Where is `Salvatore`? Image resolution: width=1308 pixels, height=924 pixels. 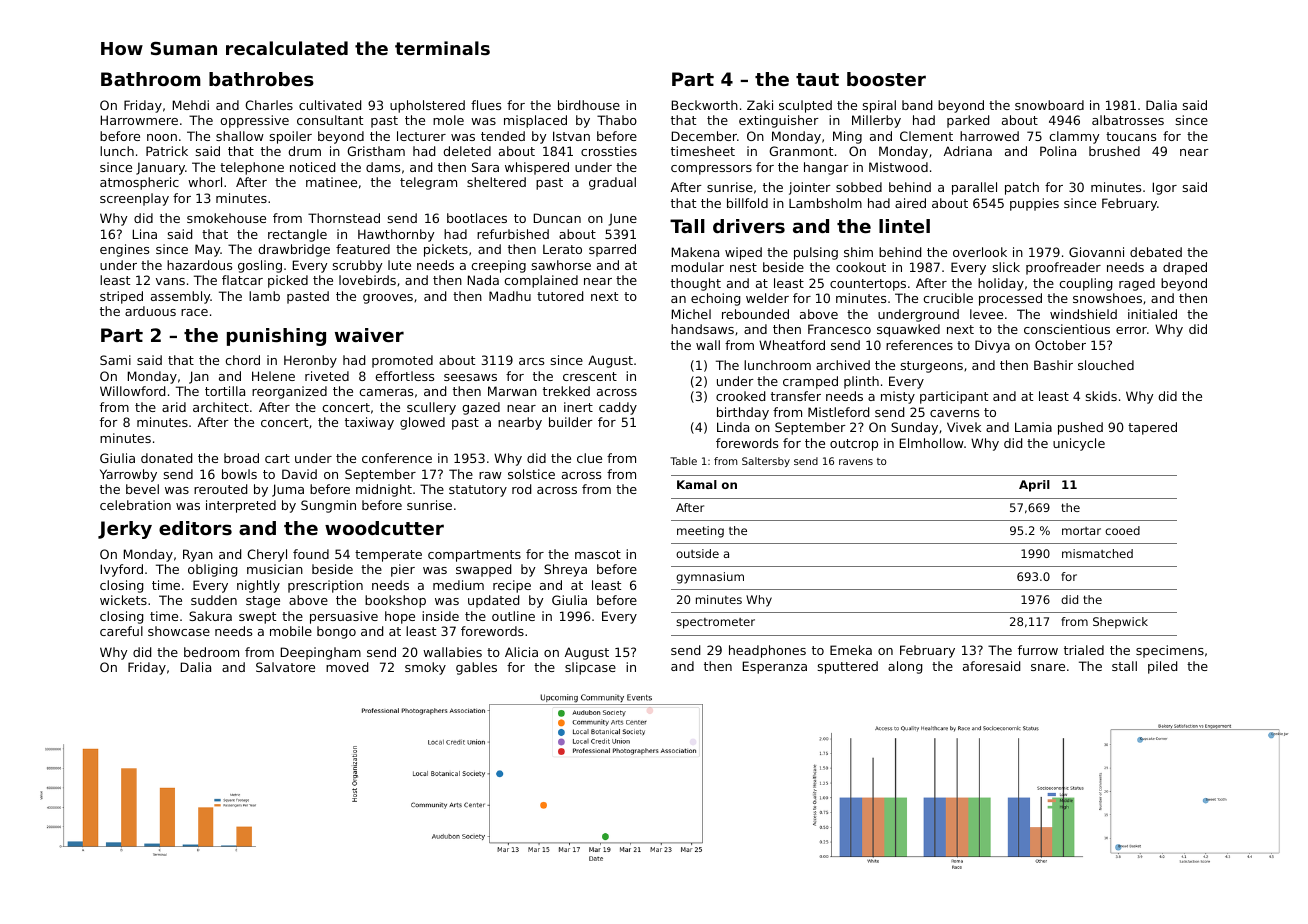 Salvatore is located at coordinates (285, 667).
